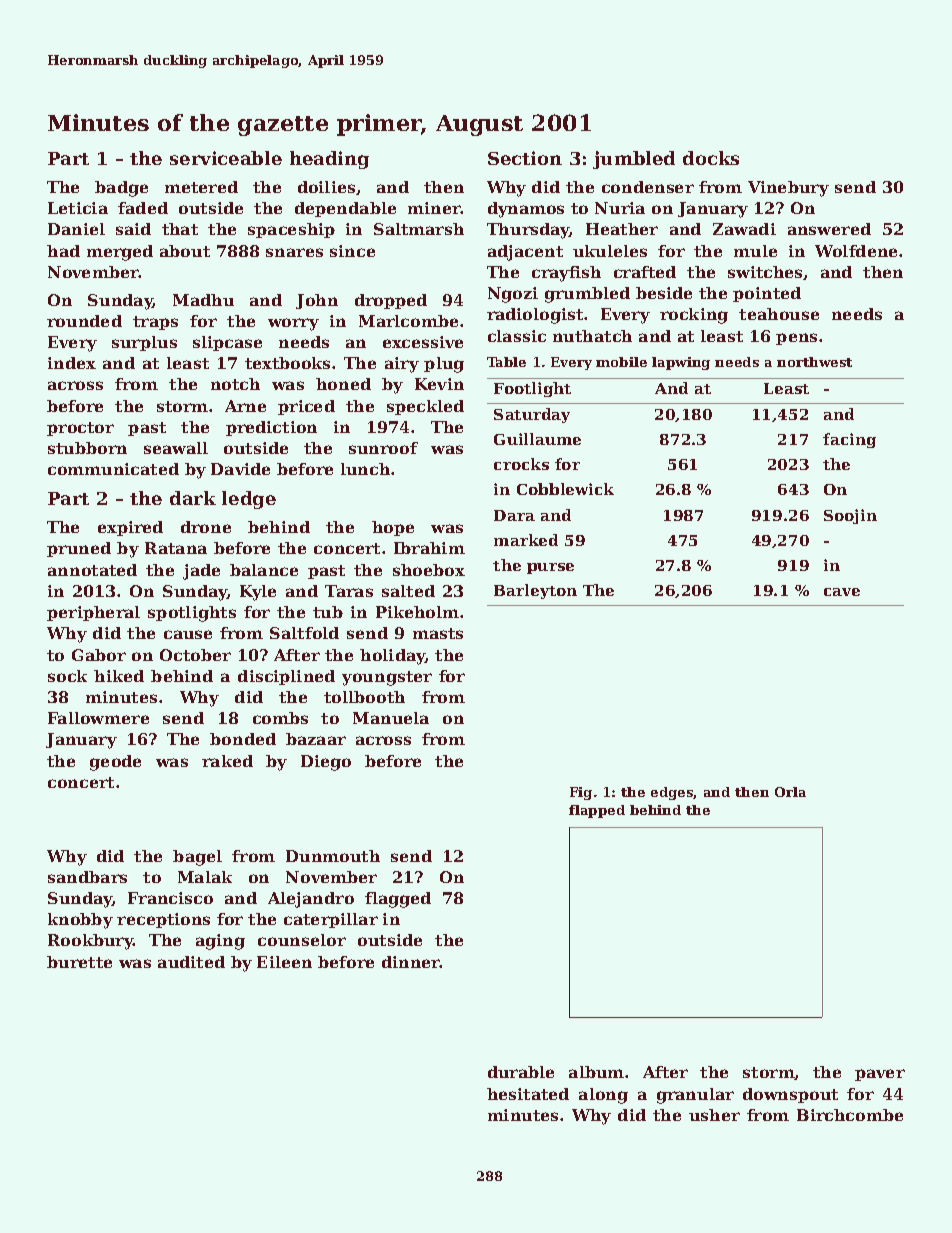 Image resolution: width=952 pixels, height=1233 pixels. Describe the element at coordinates (411, 962) in the screenshot. I see `dinner` at that location.
